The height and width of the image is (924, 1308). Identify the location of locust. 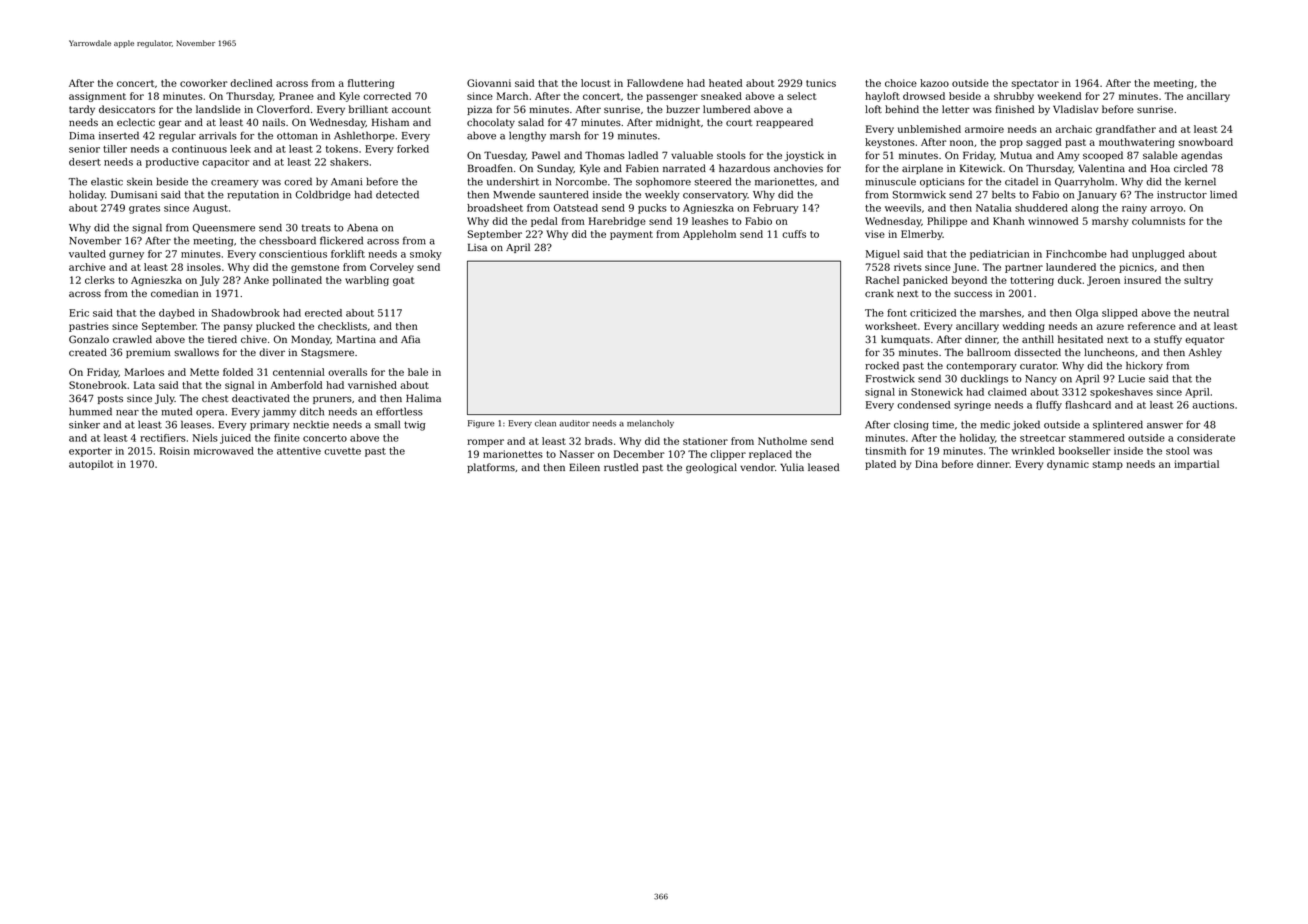
(596, 83).
